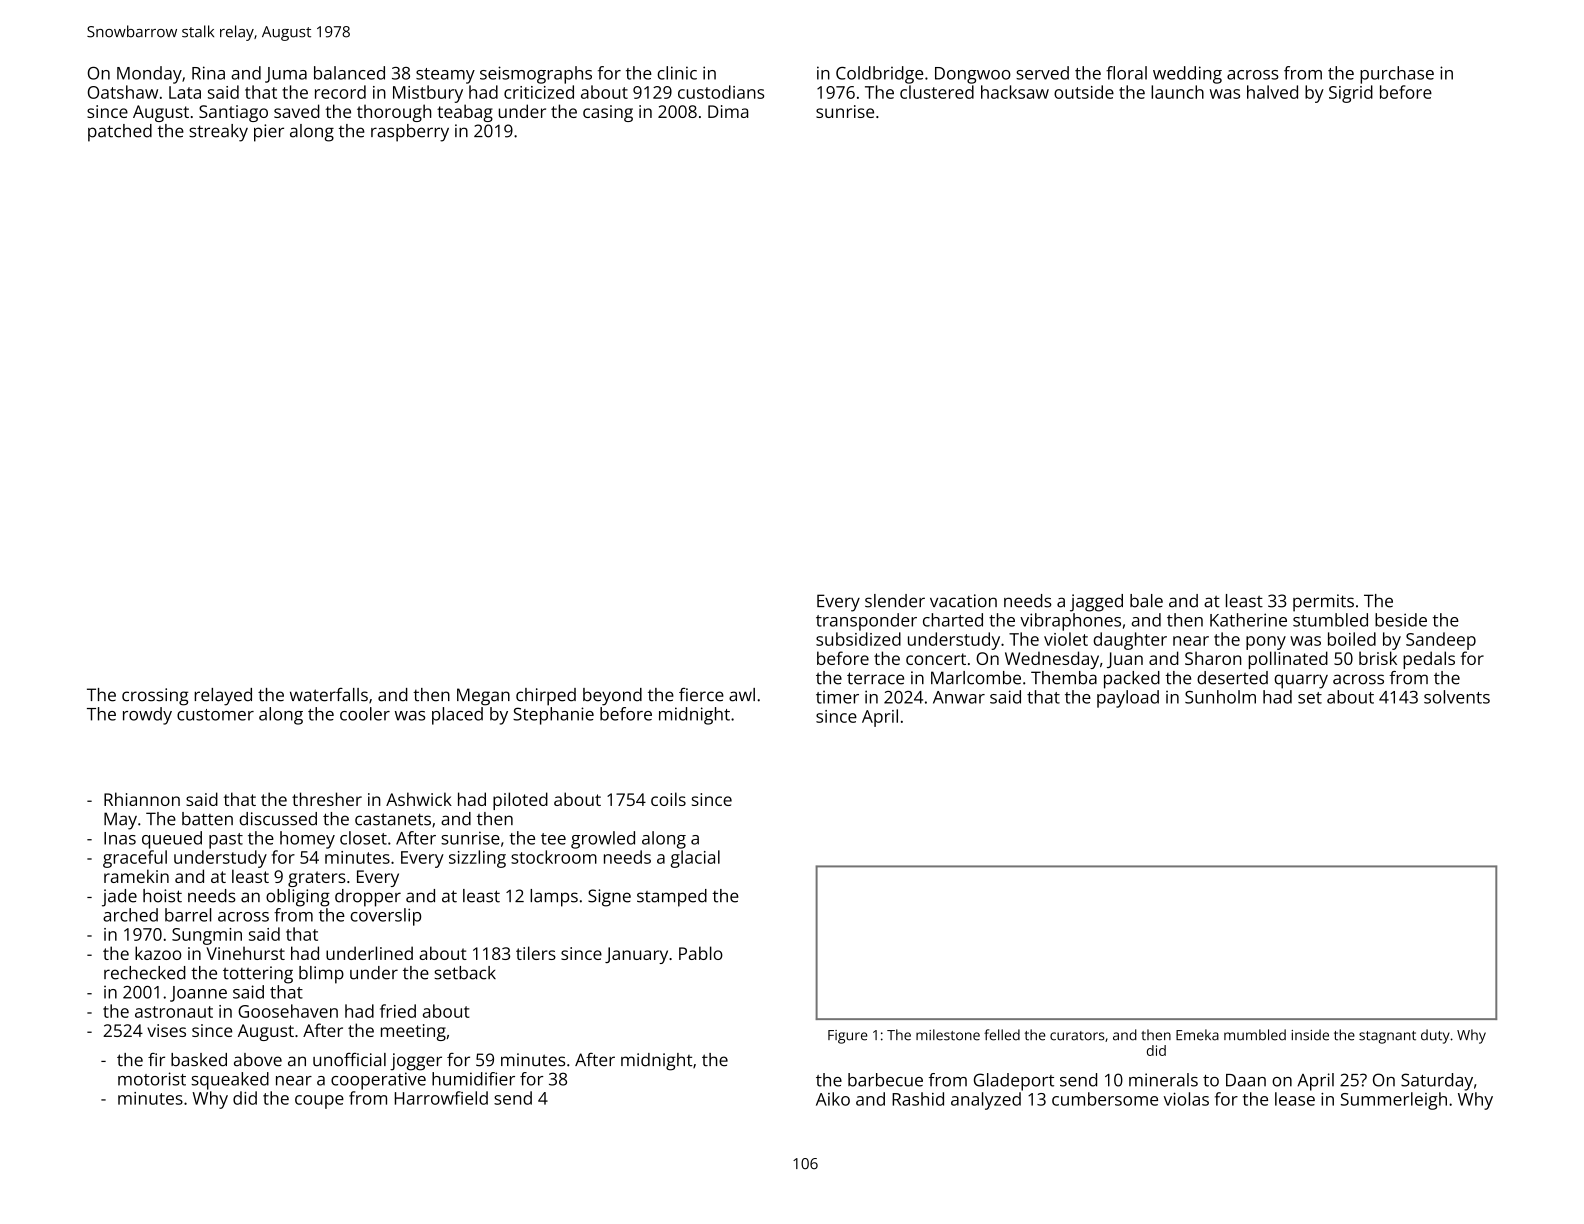 Image resolution: width=1584 pixels, height=1224 pixels. Describe the element at coordinates (875, 678) in the document. I see `terrace` at that location.
